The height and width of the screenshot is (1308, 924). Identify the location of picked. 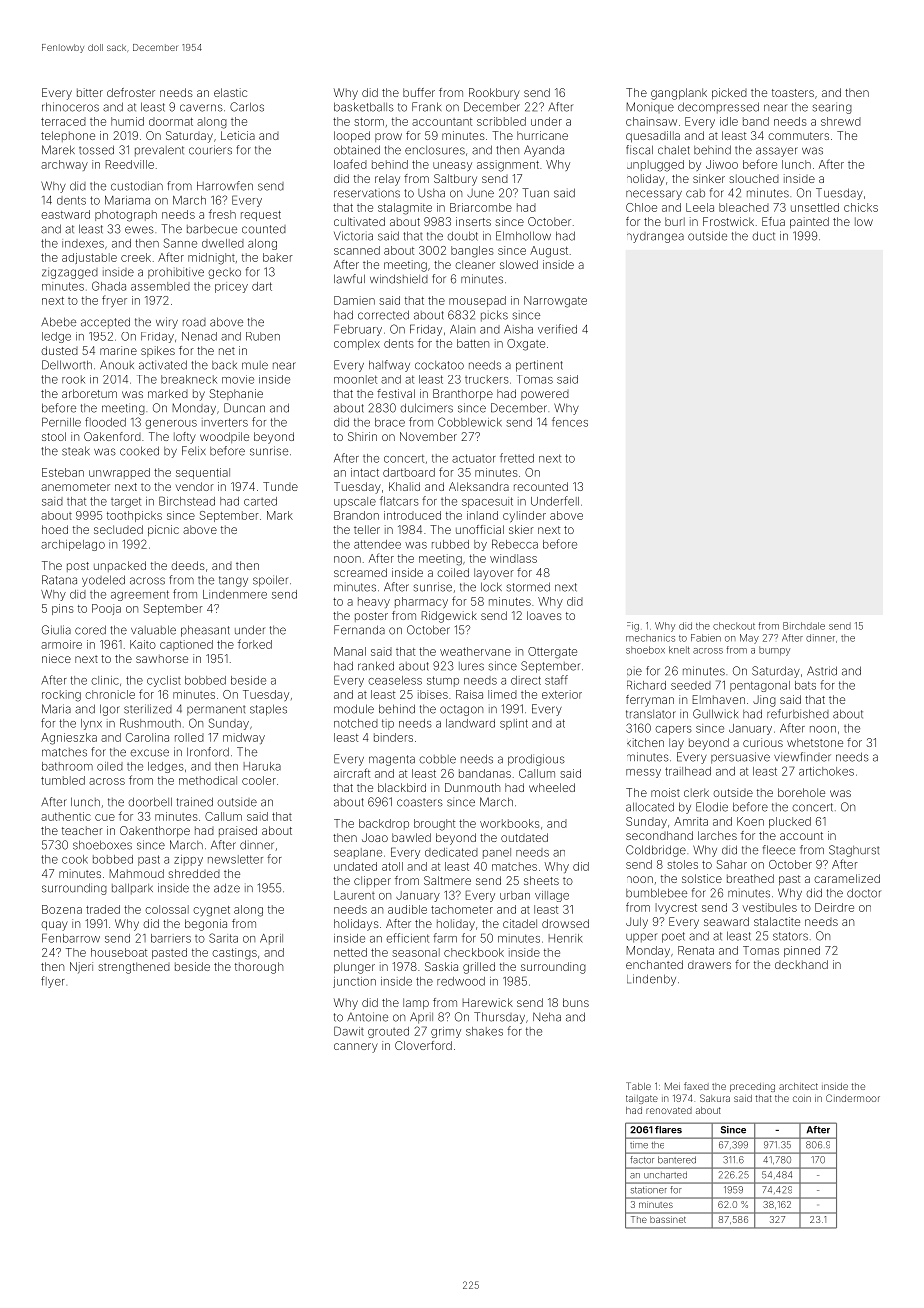
(729, 93).
